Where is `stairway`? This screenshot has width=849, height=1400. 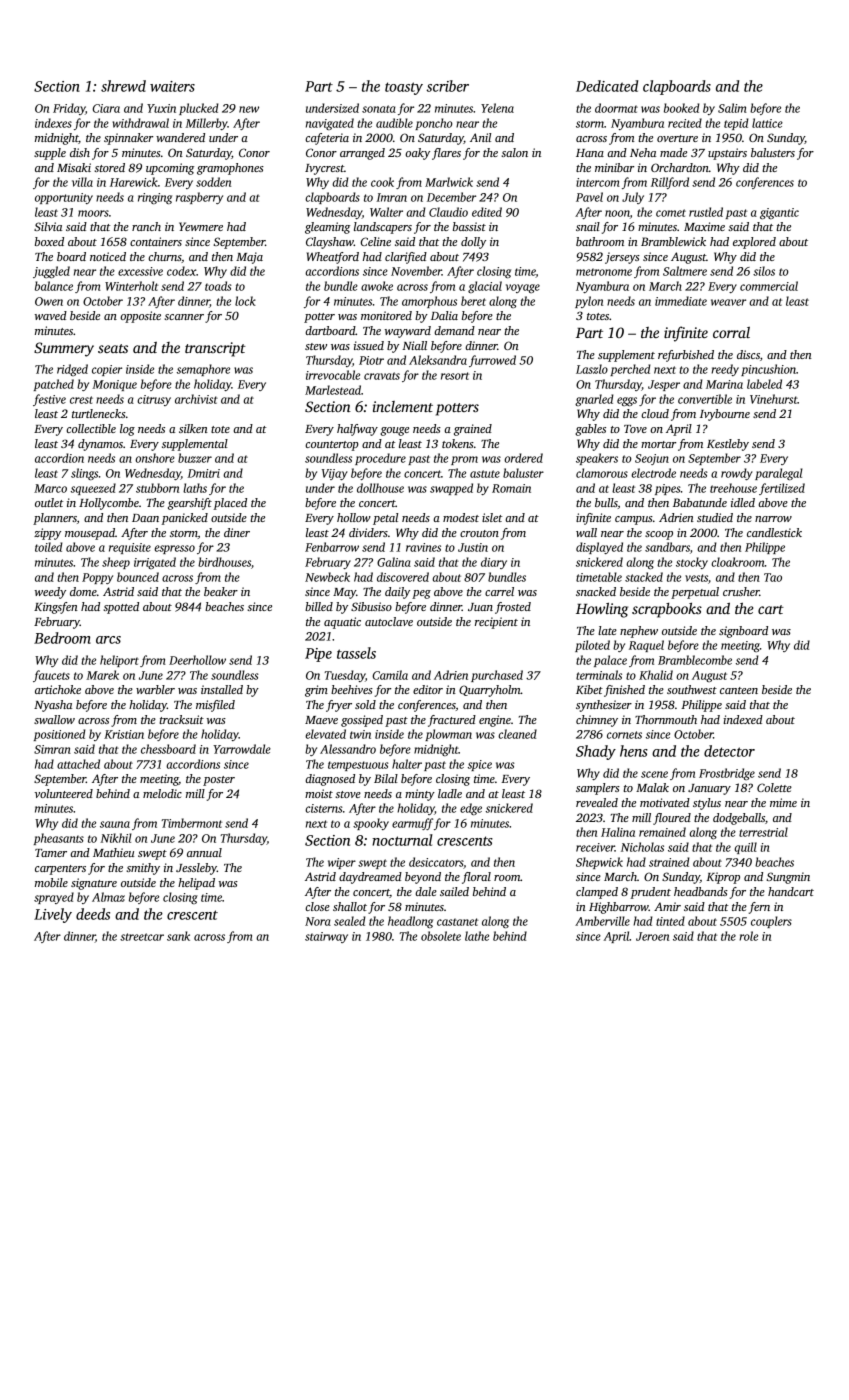 stairway is located at coordinates (326, 937).
